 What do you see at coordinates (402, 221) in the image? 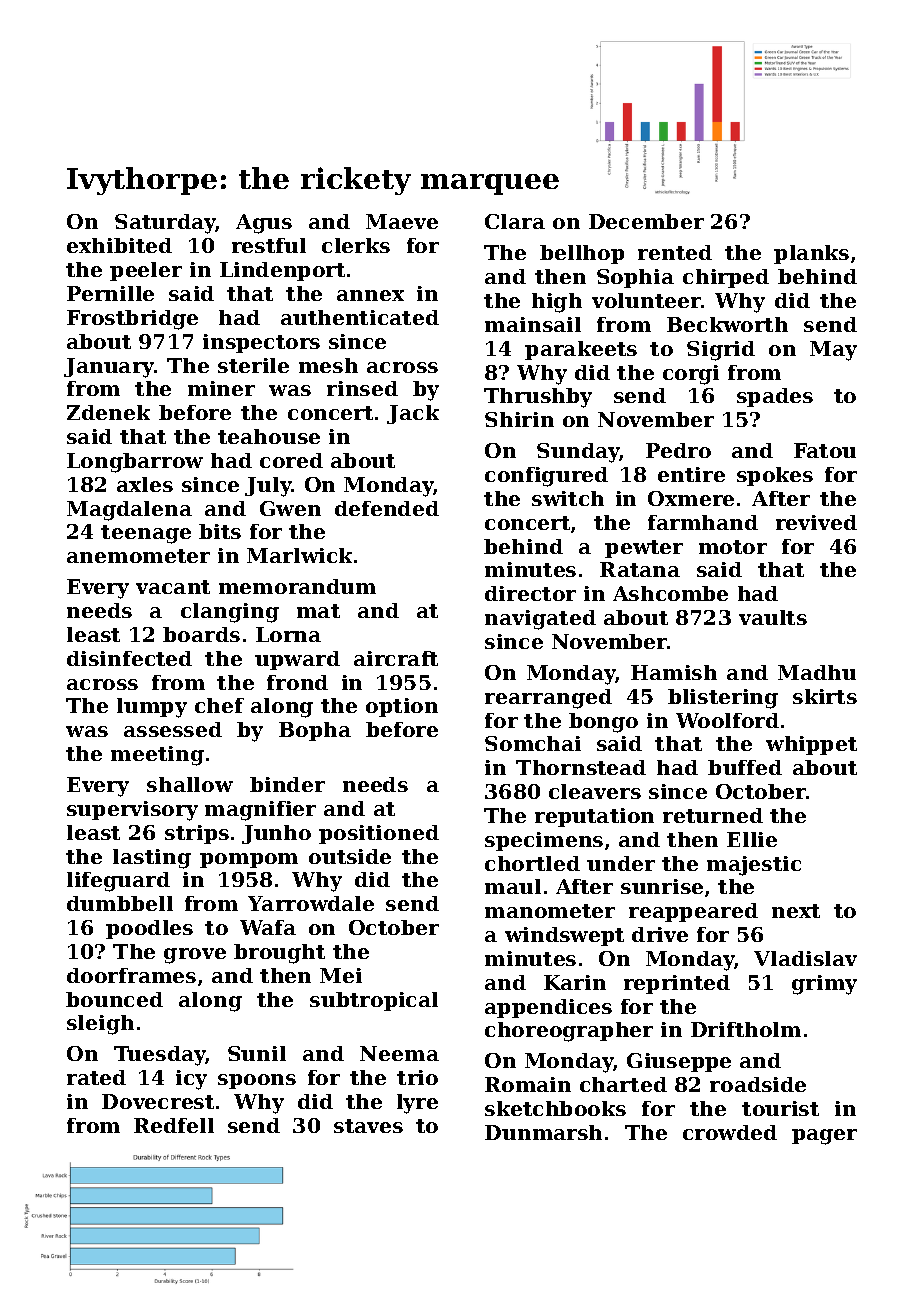
I see `Maeve` at bounding box center [402, 221].
